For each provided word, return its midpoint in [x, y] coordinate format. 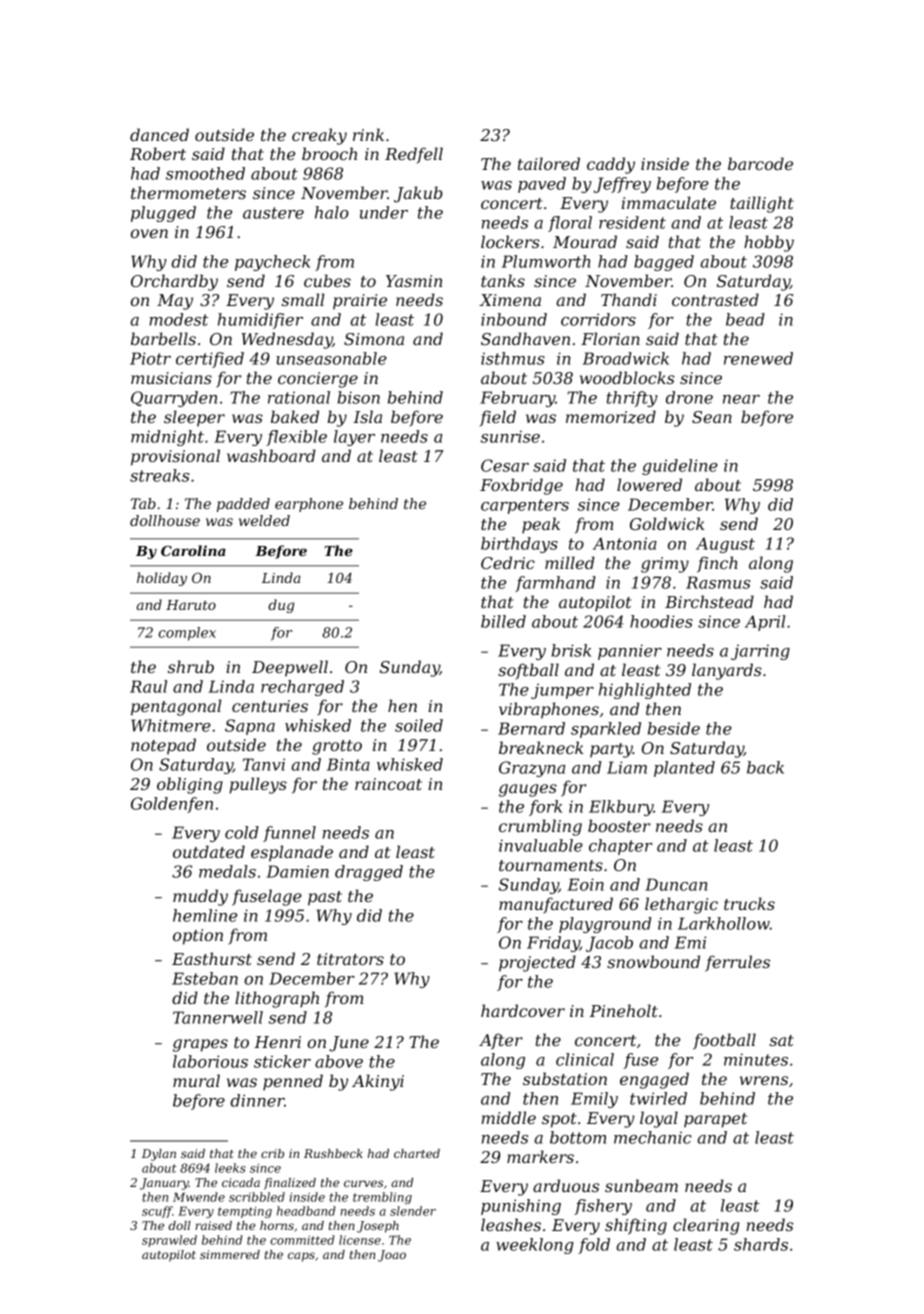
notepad [163, 746]
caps [301, 1257]
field [498, 418]
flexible [296, 438]
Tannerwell [218, 1017]
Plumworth [546, 261]
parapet [715, 1120]
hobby [769, 243]
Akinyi [378, 1082]
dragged [369, 873]
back [765, 767]
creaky [319, 136]
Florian [610, 338]
